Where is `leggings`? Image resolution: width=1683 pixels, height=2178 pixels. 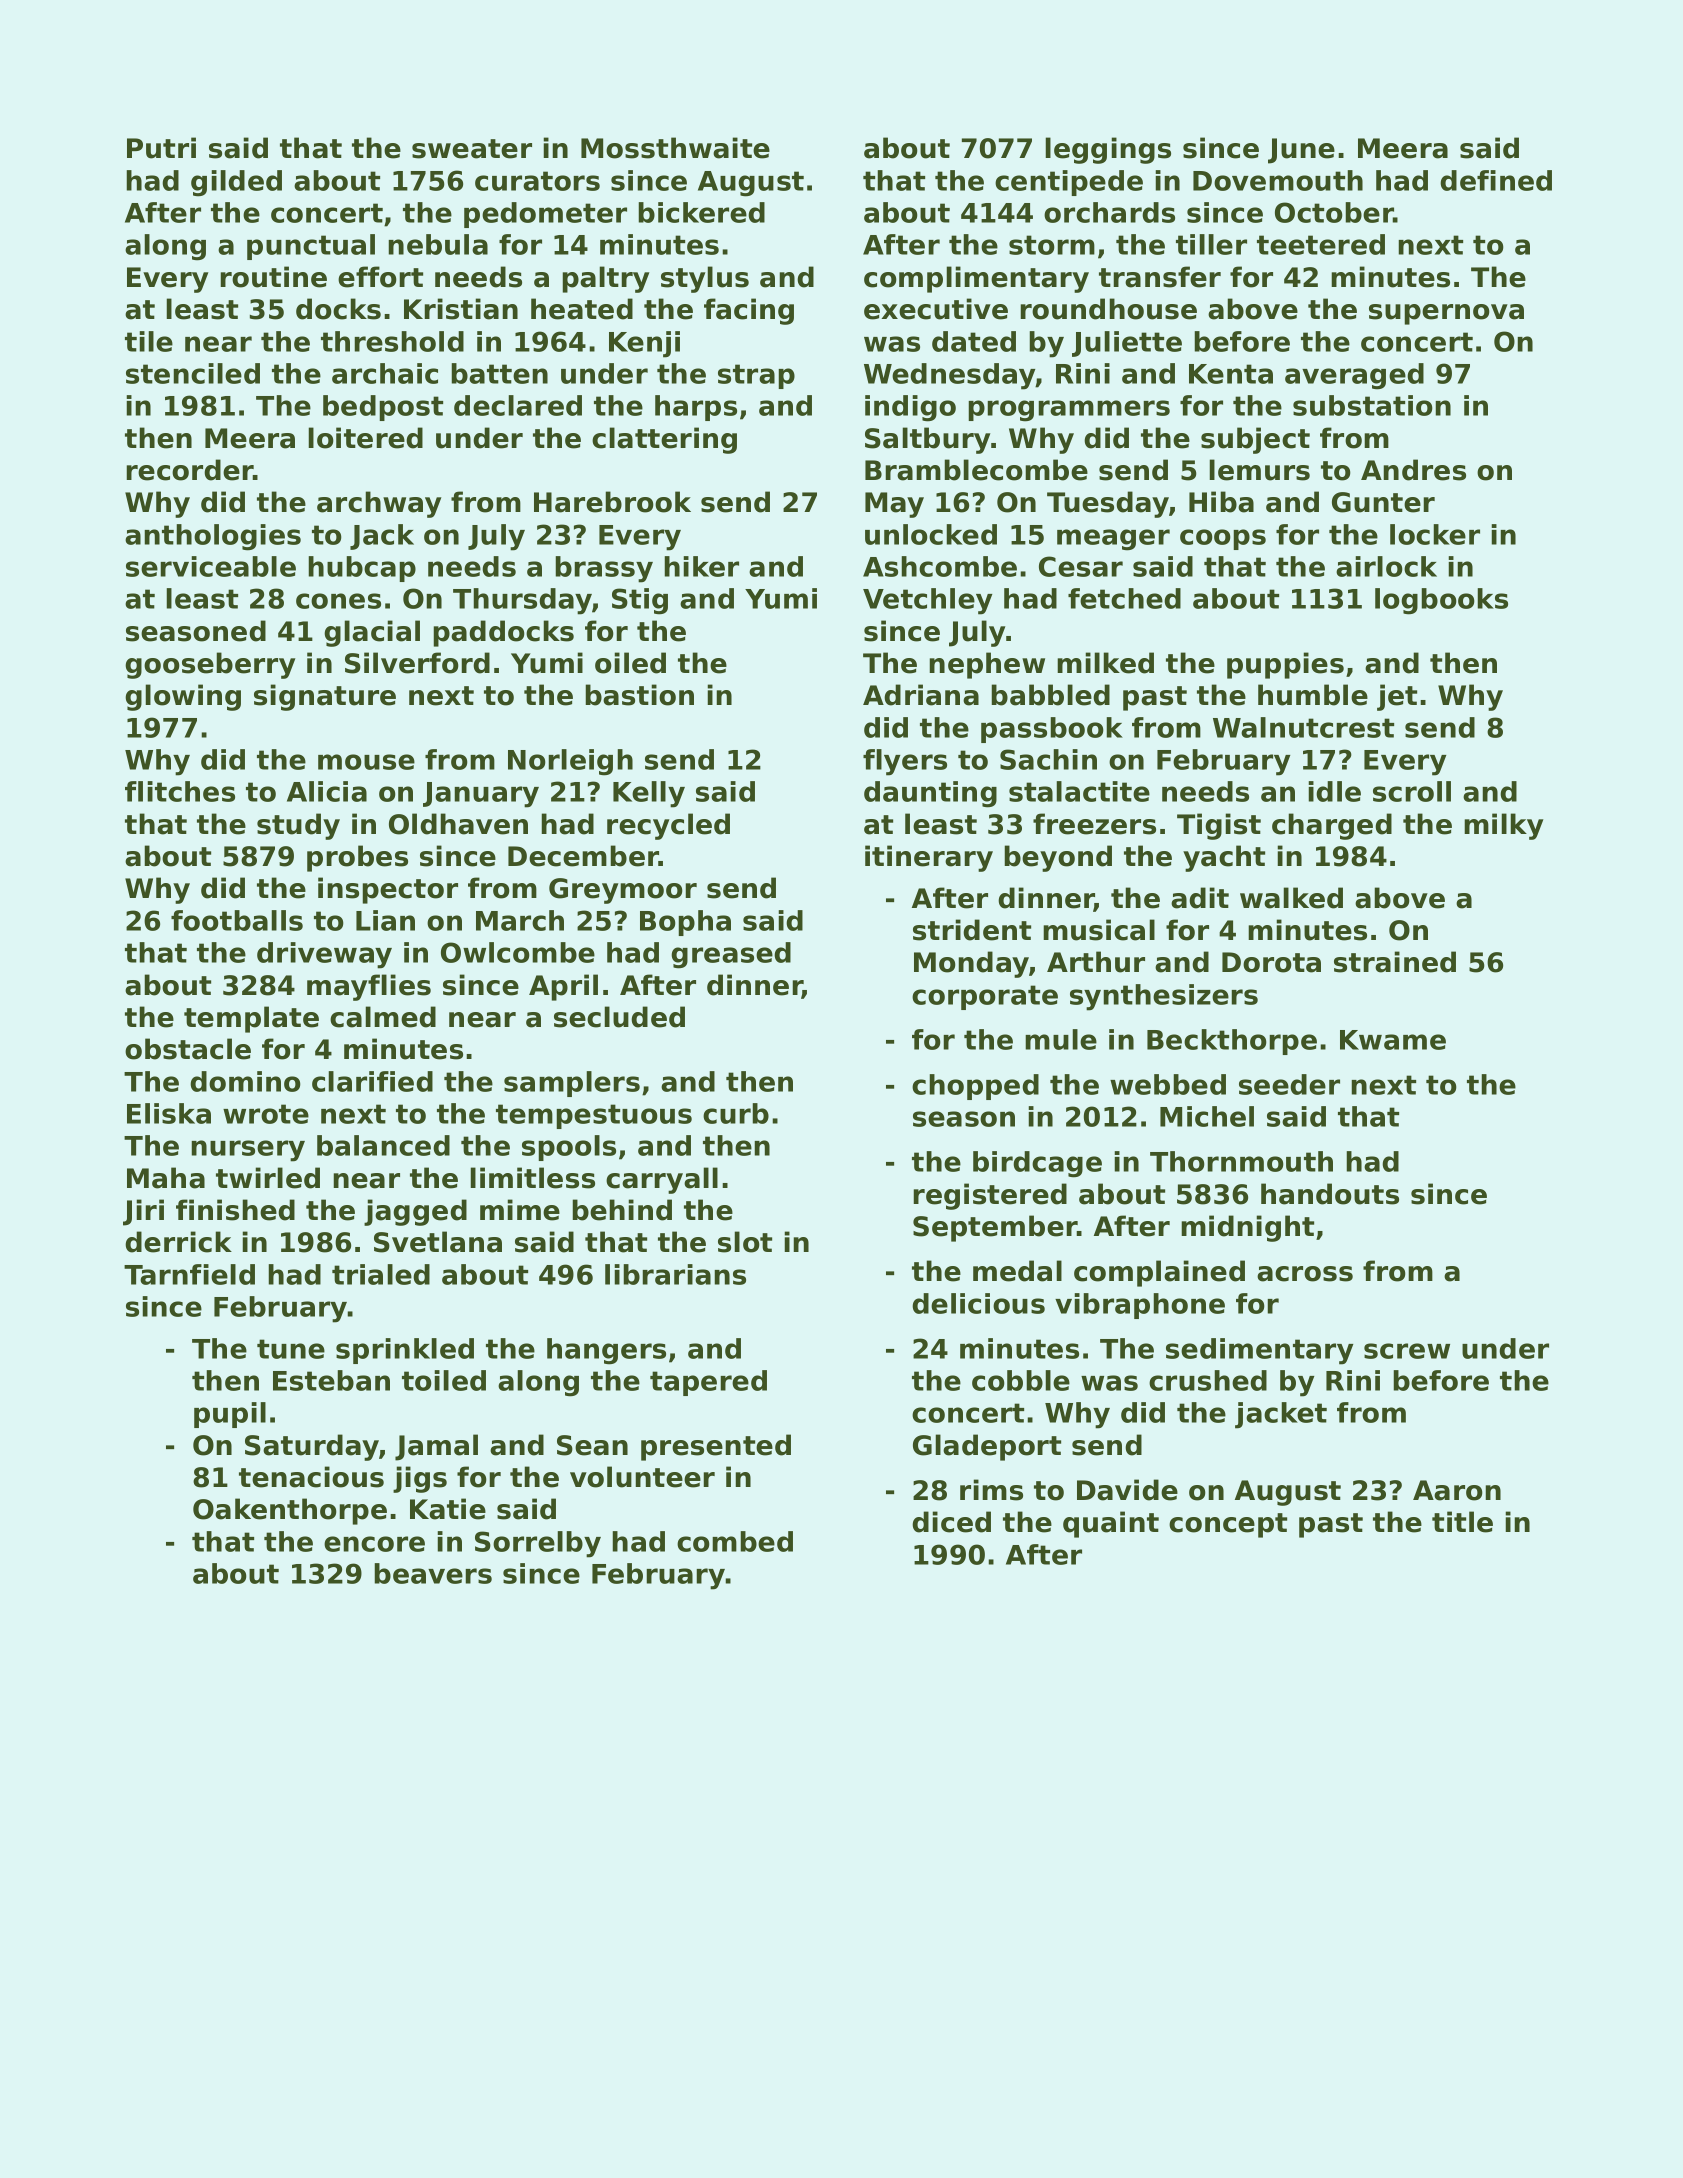 leggings is located at coordinates (1108, 150).
